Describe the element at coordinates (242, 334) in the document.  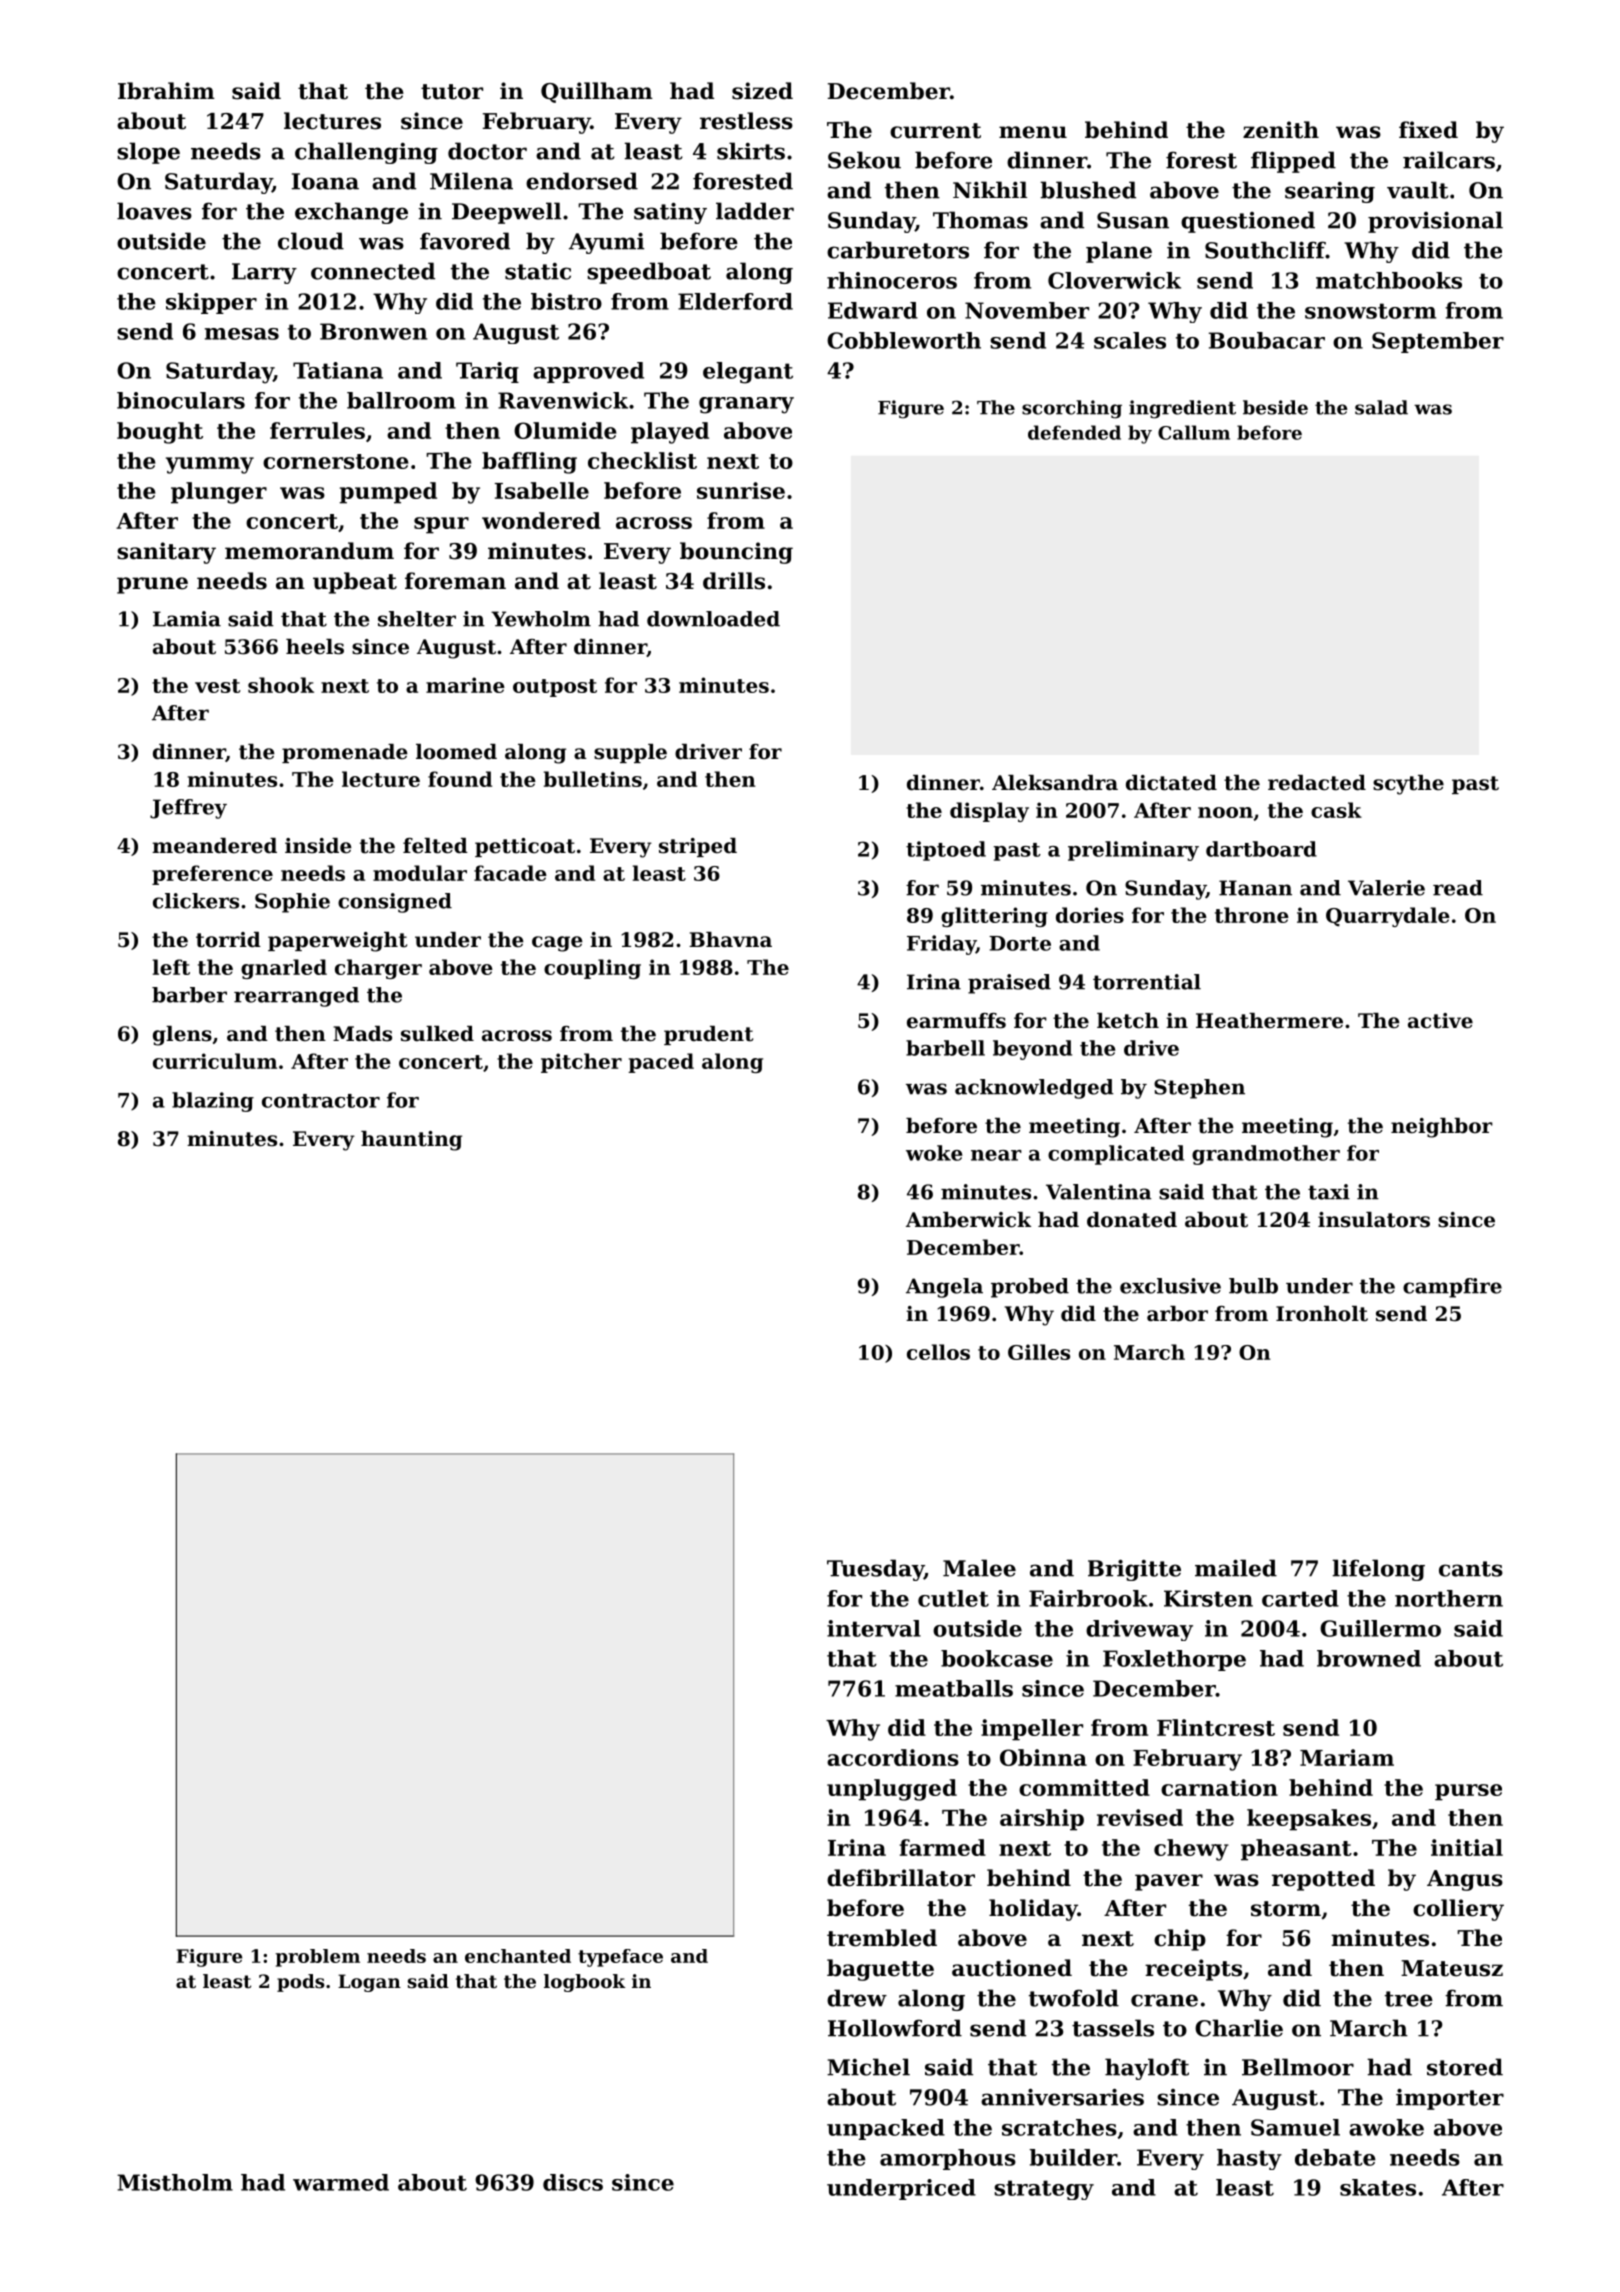
I see `mesas` at that location.
